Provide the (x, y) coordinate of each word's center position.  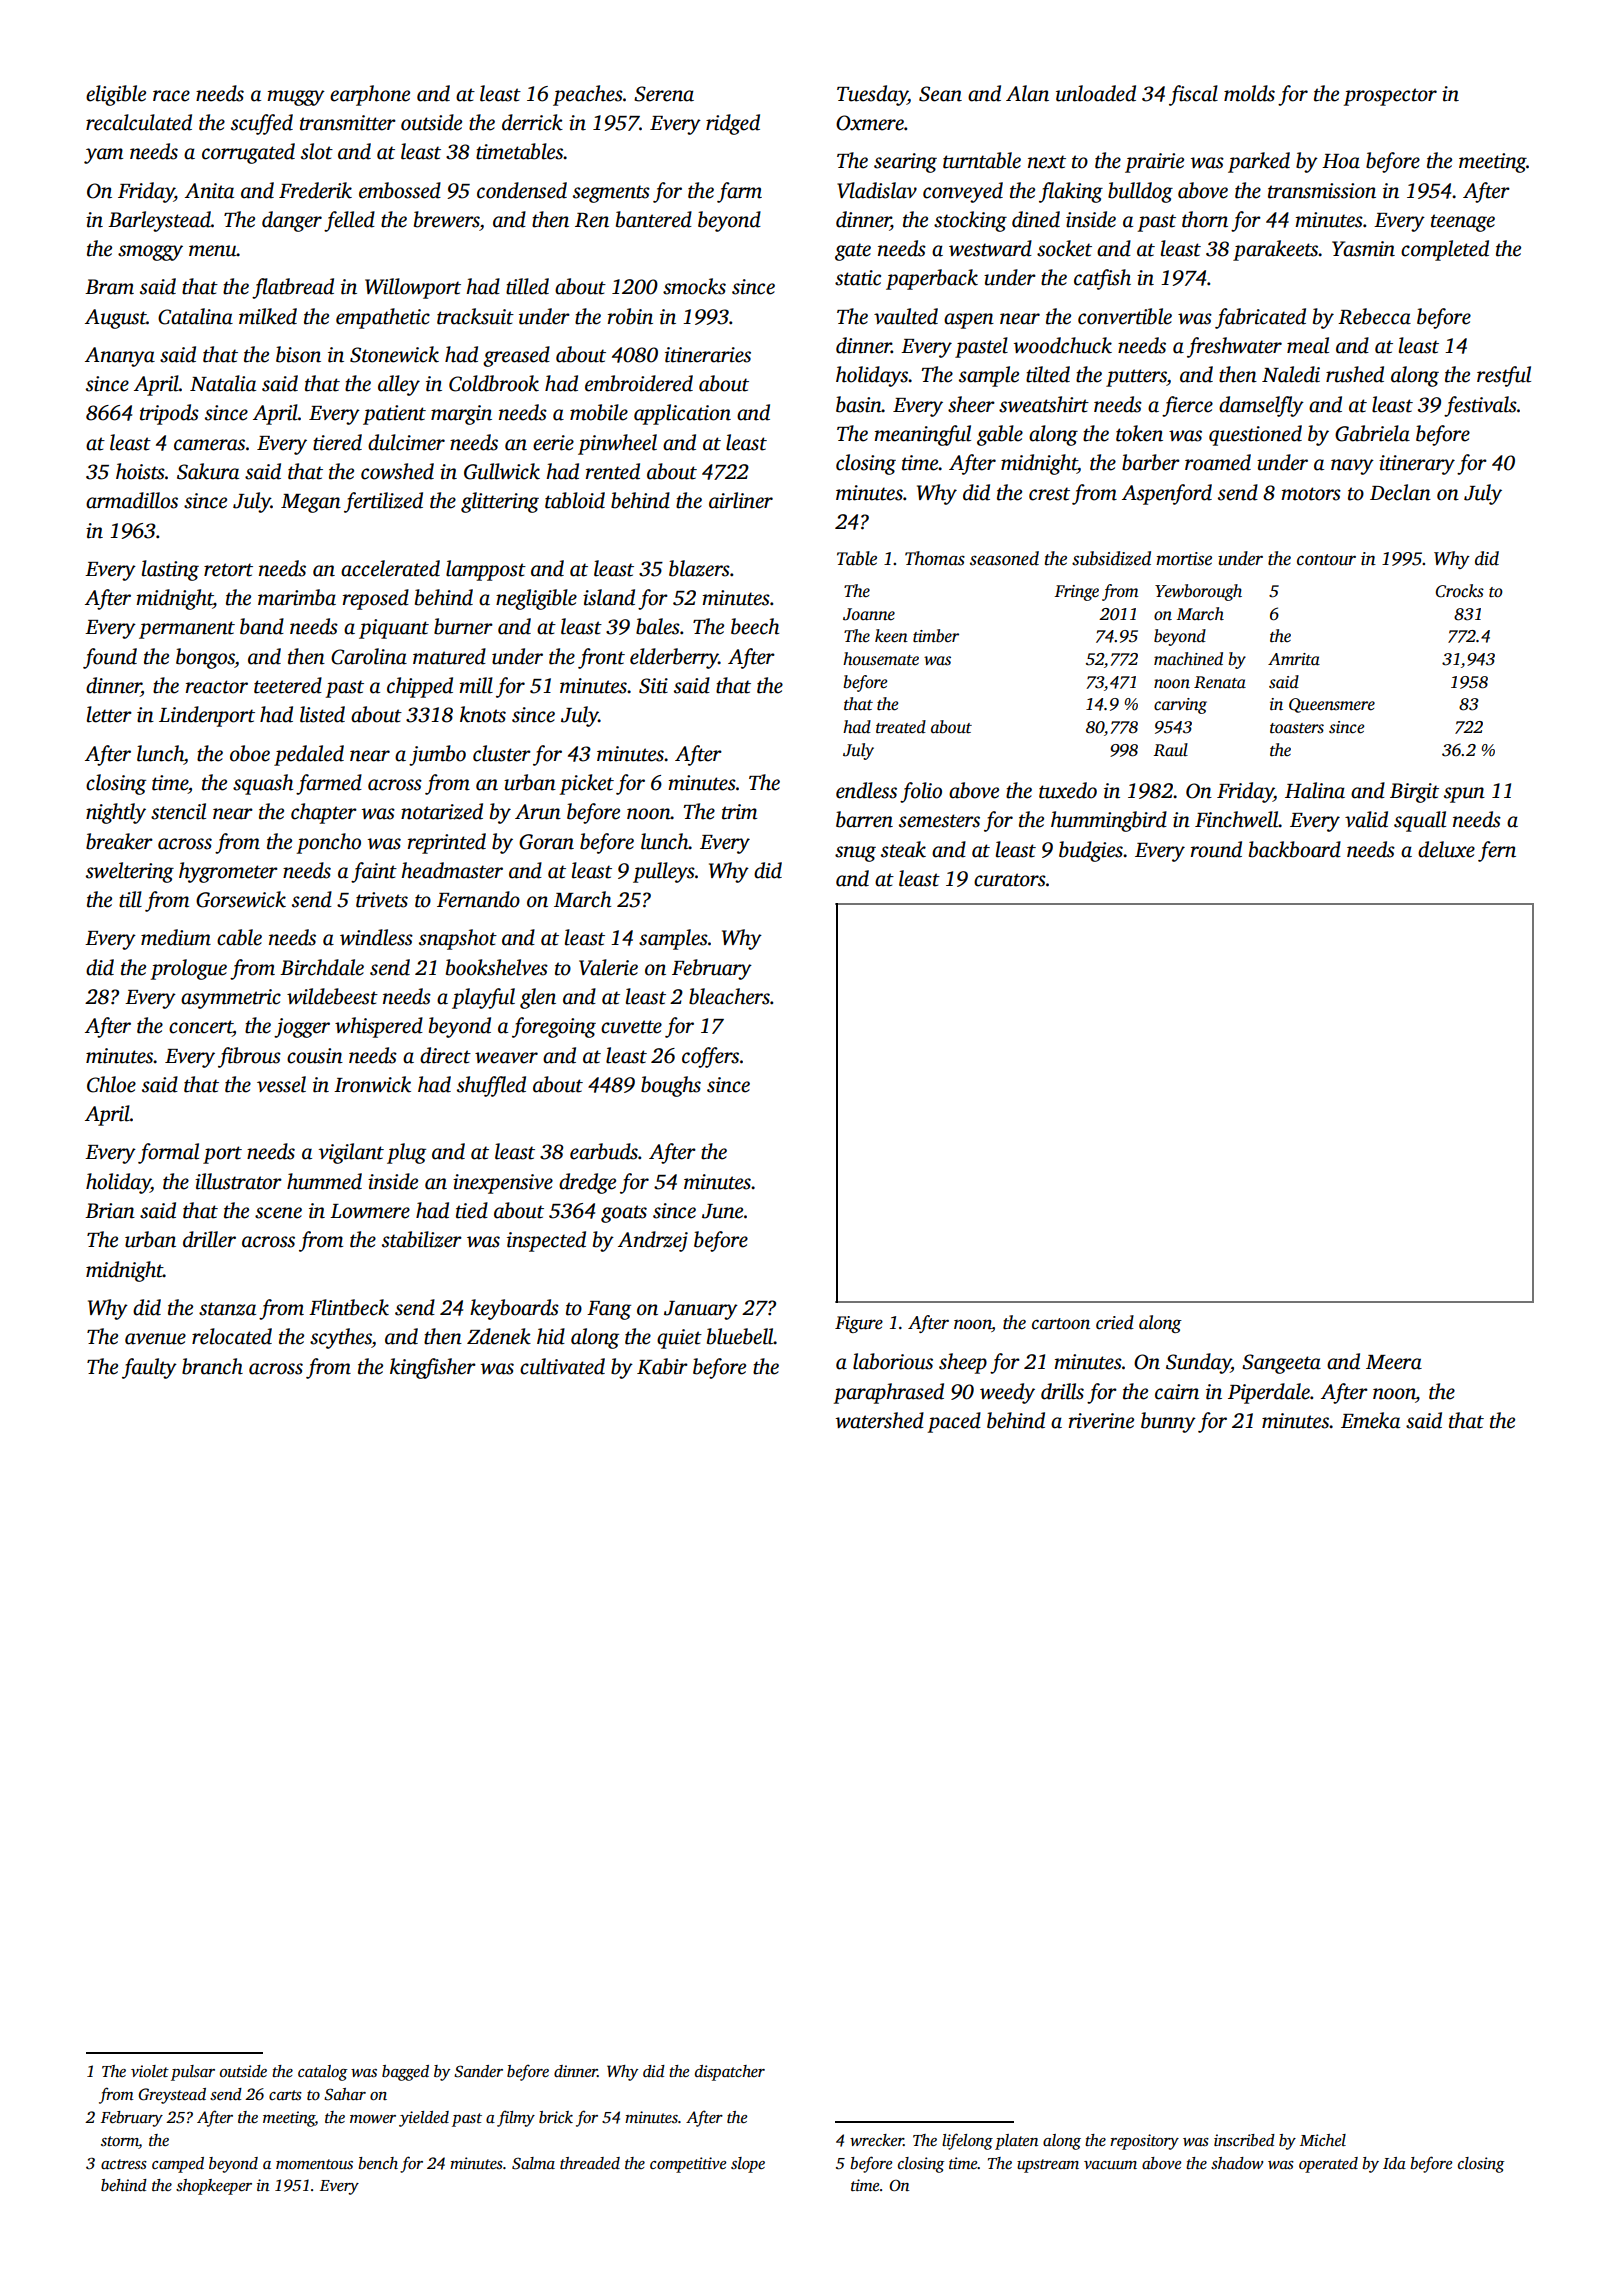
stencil (178, 811)
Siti (653, 686)
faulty (149, 1368)
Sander (478, 2071)
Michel (1323, 2140)
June (722, 1211)
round (1216, 849)
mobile (599, 412)
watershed (880, 1420)
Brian (110, 1211)
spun (1464, 795)
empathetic (383, 318)
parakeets (1276, 250)
